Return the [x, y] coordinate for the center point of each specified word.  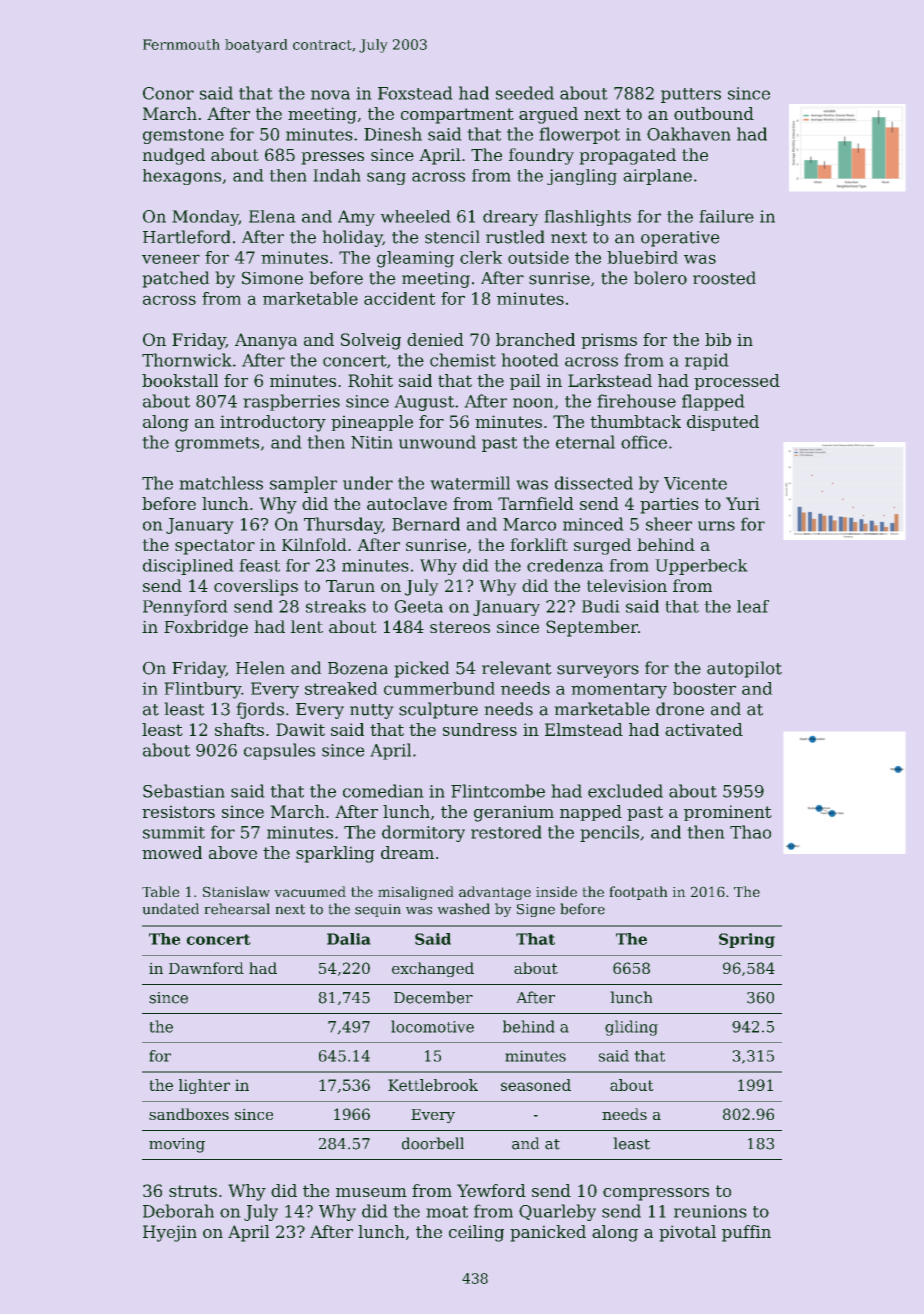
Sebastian [183, 791]
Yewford [491, 1190]
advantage [495, 893]
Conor [168, 93]
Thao [750, 832]
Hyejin [170, 1233]
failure [727, 216]
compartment [457, 116]
